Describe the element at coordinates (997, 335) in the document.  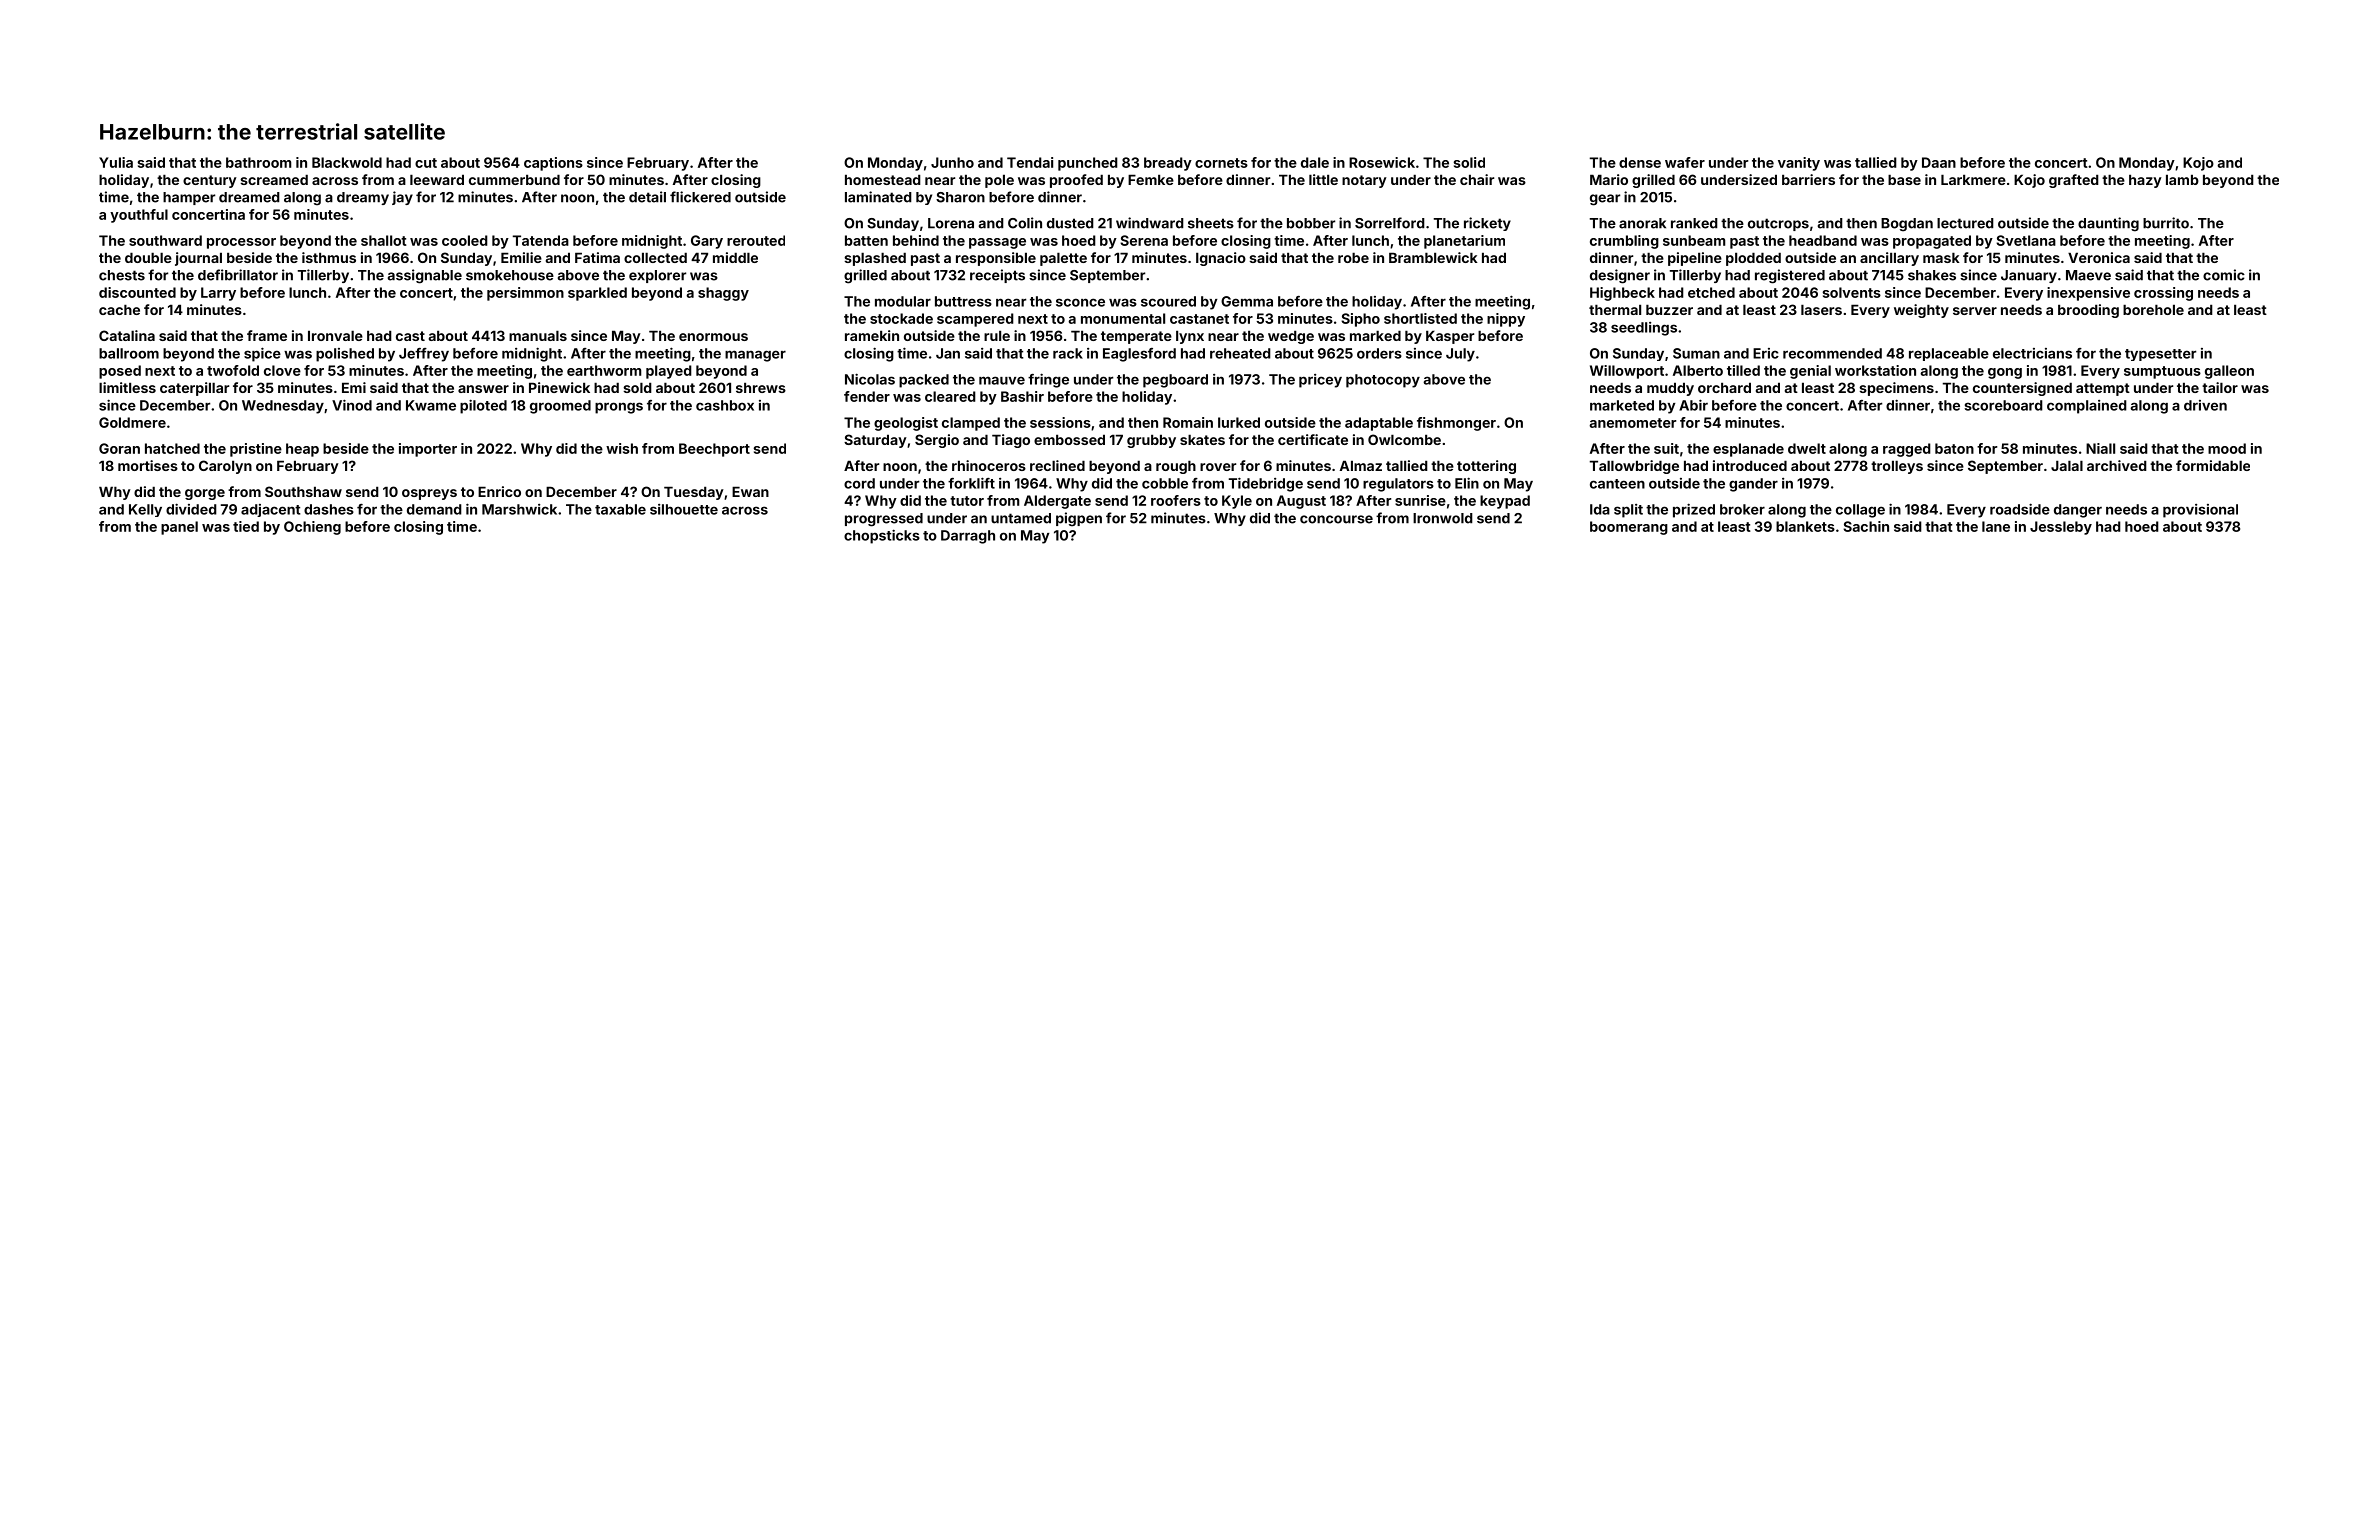
I see `rule` at that location.
